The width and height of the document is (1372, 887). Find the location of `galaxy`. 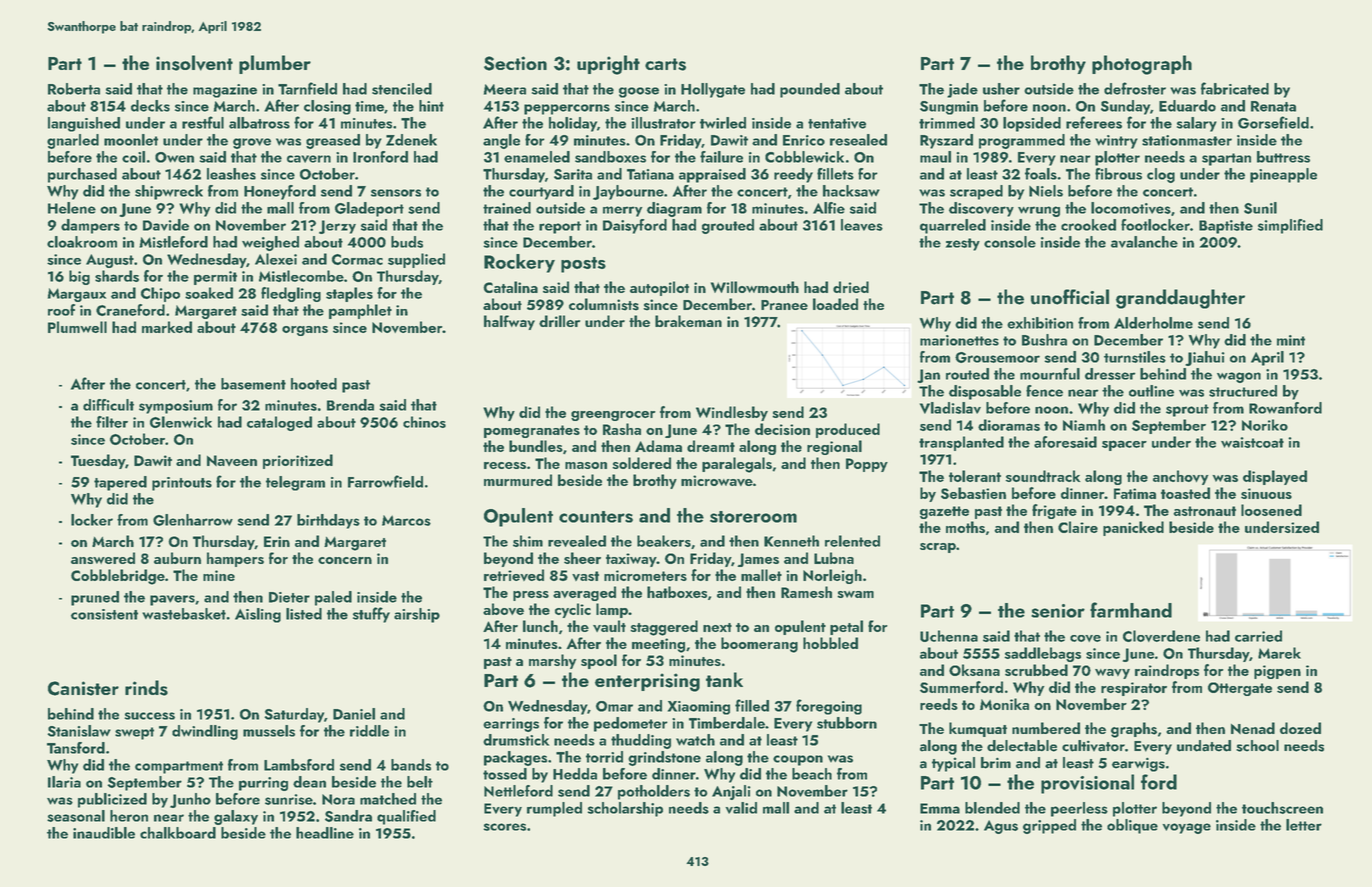

galaxy is located at coordinates (236, 817).
